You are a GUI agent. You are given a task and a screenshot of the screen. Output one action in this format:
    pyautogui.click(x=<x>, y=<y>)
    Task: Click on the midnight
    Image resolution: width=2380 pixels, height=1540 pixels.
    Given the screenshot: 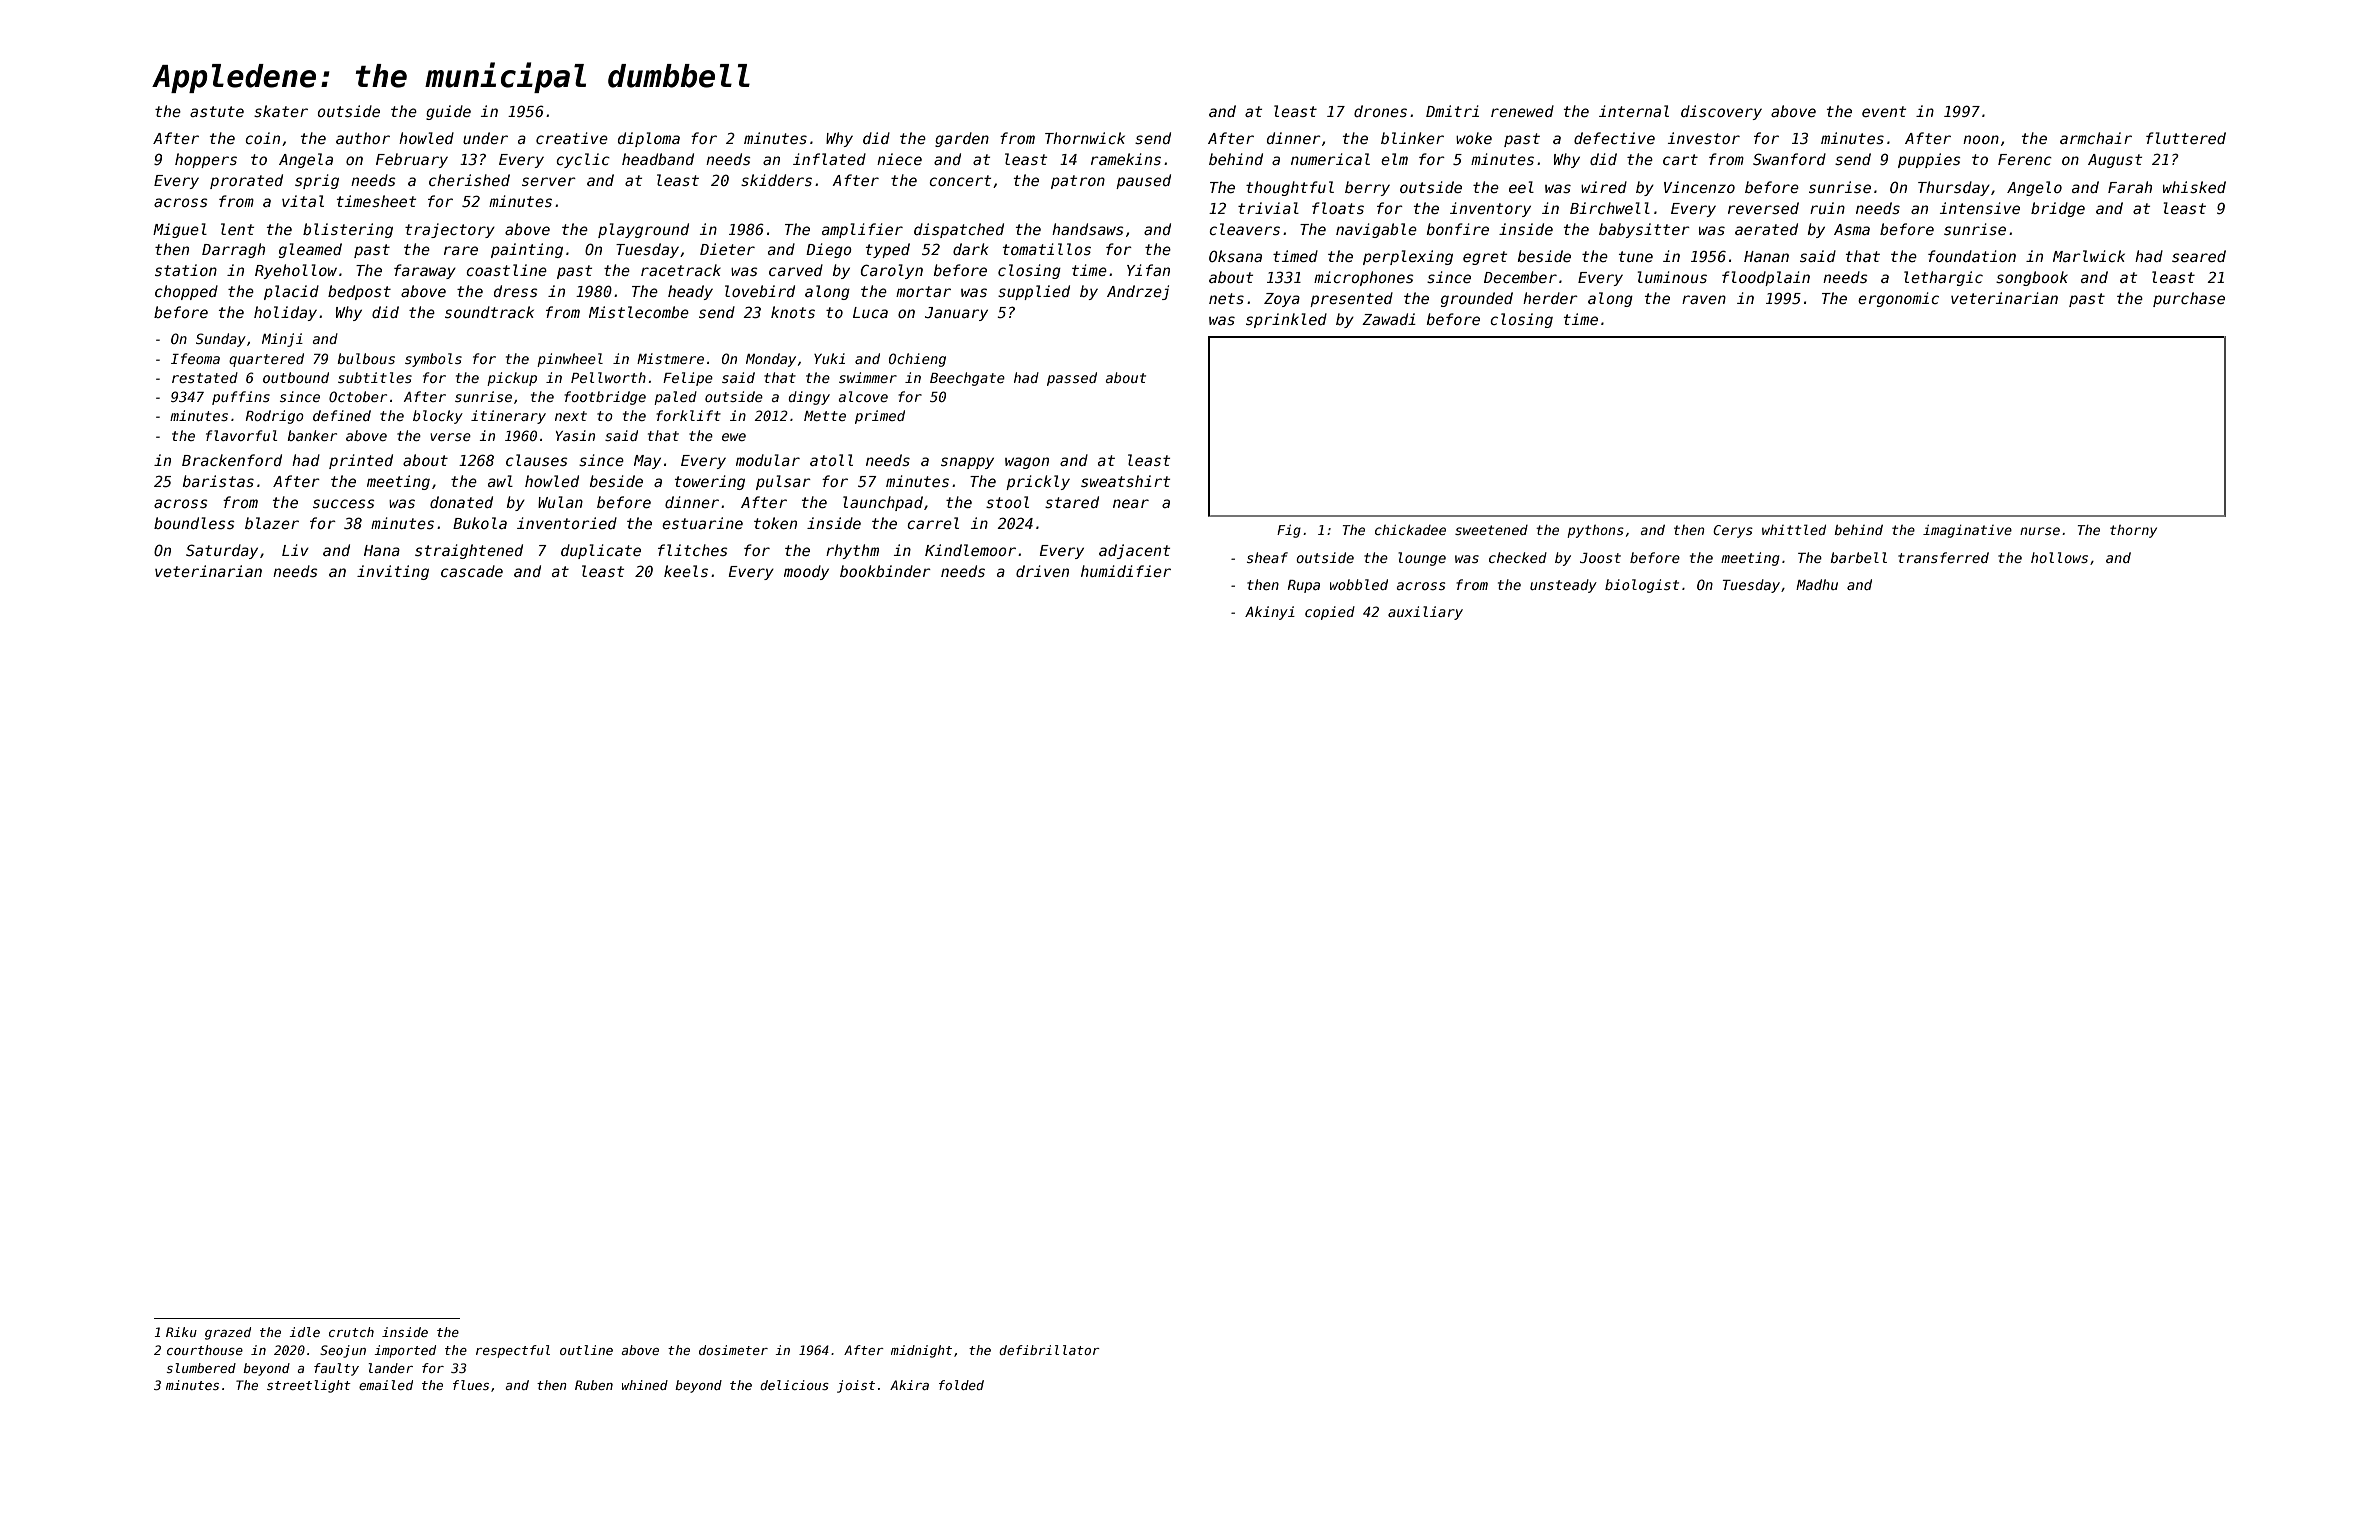 What is the action you would take?
    pyautogui.click(x=921, y=1351)
